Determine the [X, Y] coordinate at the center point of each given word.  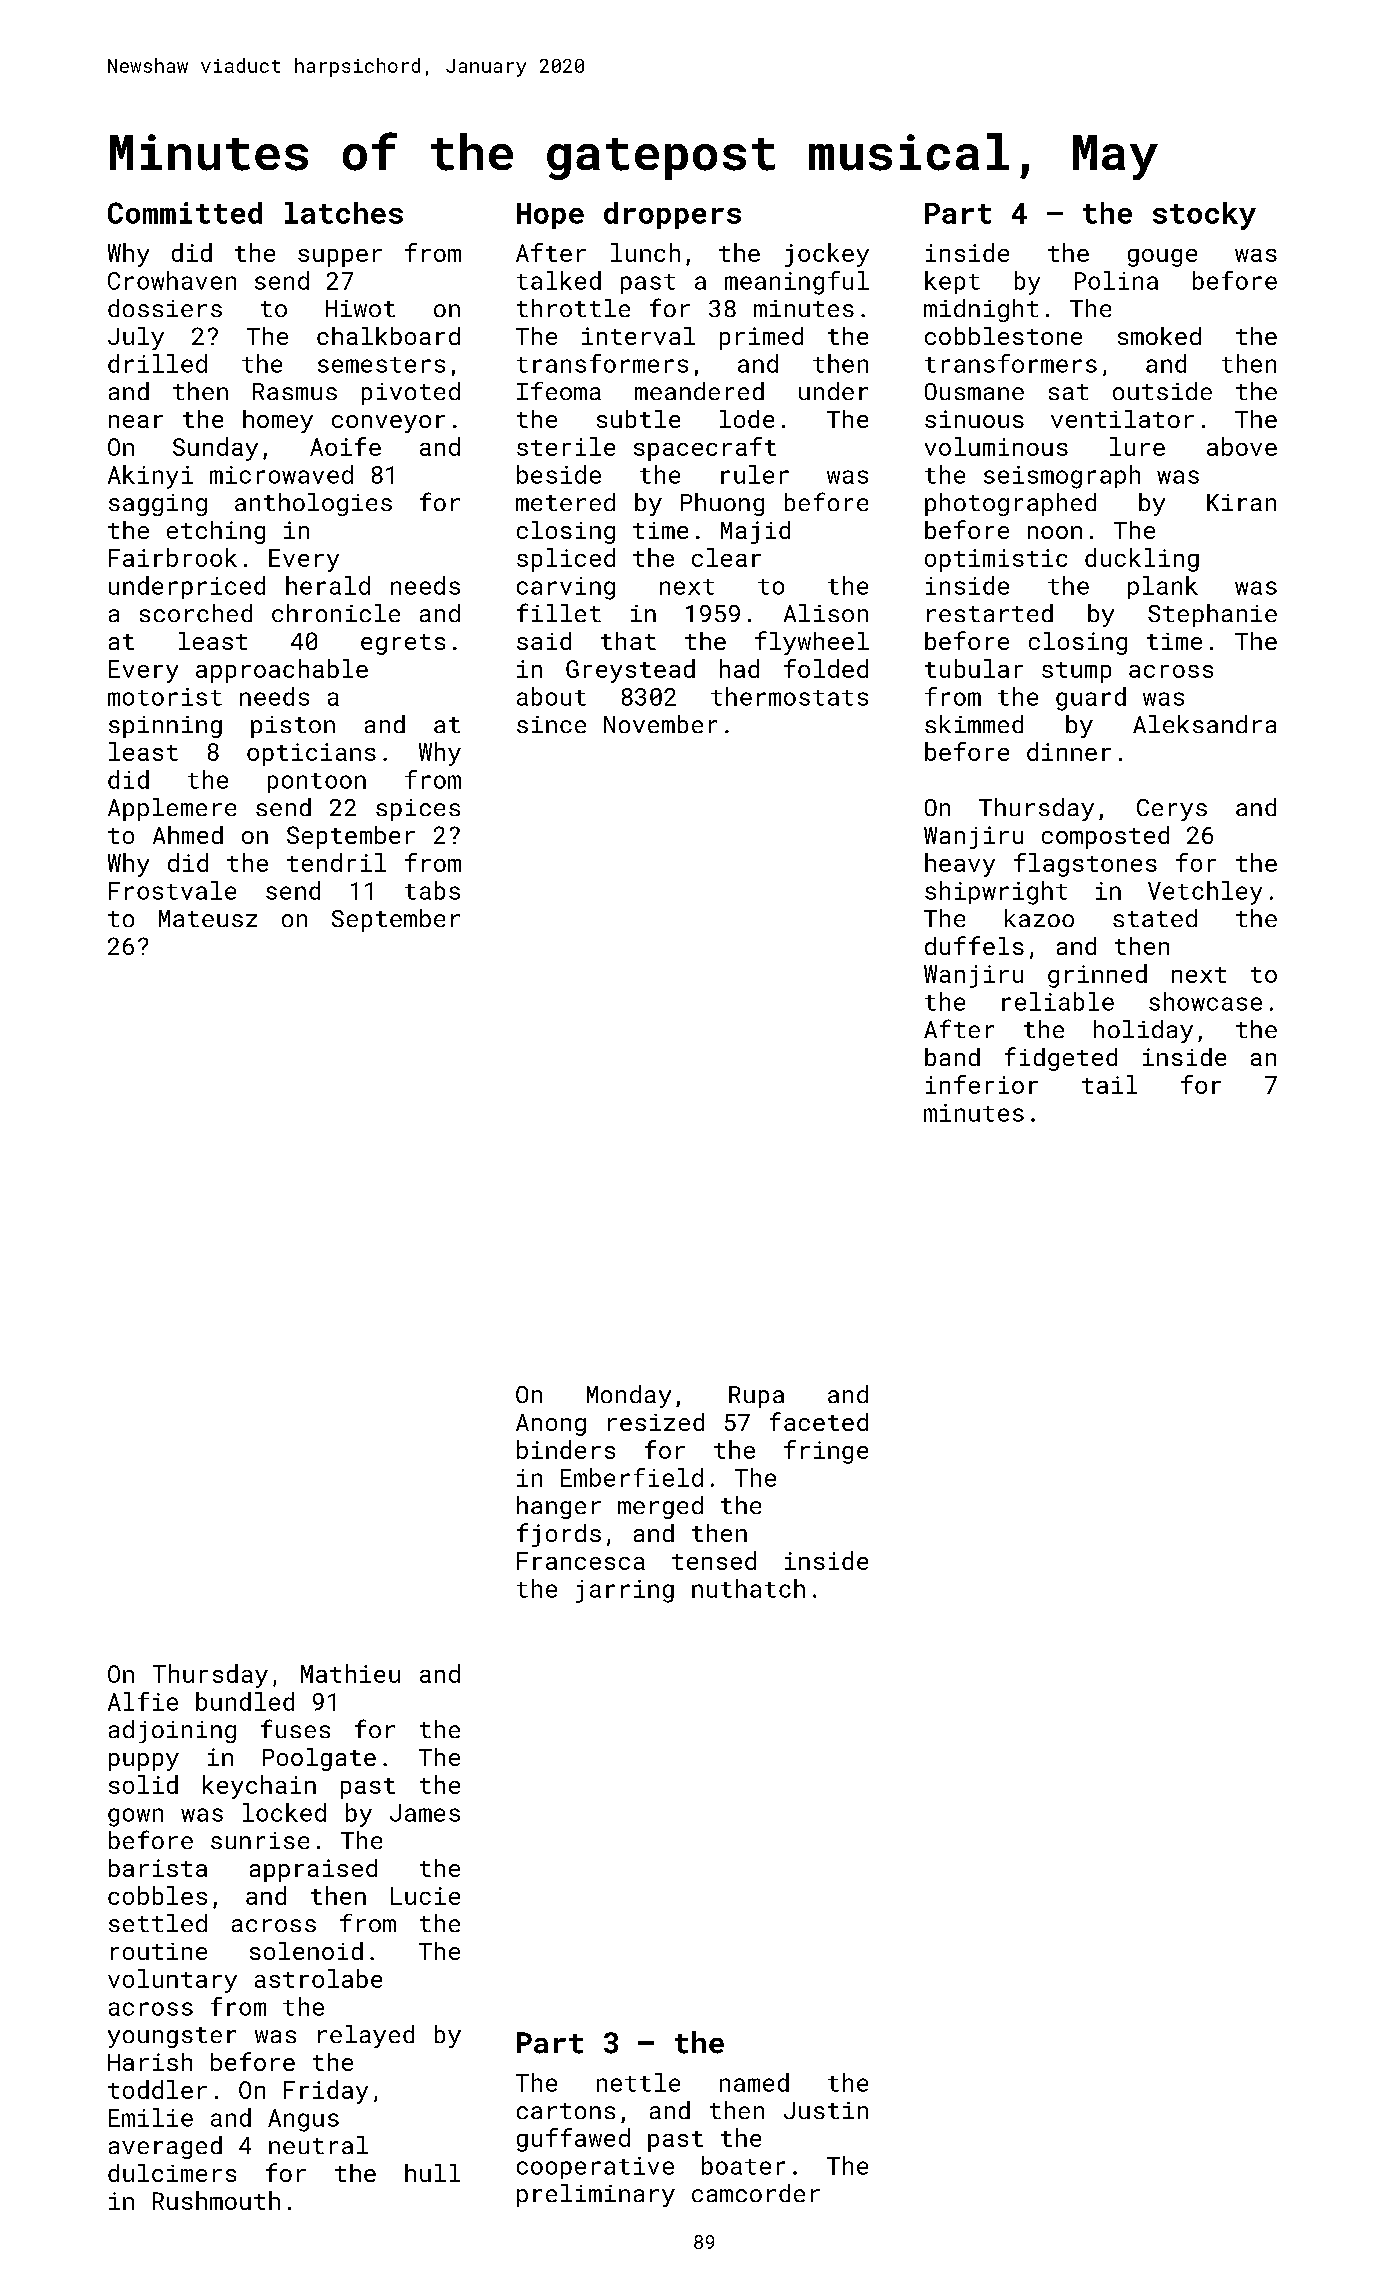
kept [952, 282]
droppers [672, 215]
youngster [172, 2037]
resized [656, 1422]
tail [1109, 1084]
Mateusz [208, 918]
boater [743, 2165]
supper [340, 258]
